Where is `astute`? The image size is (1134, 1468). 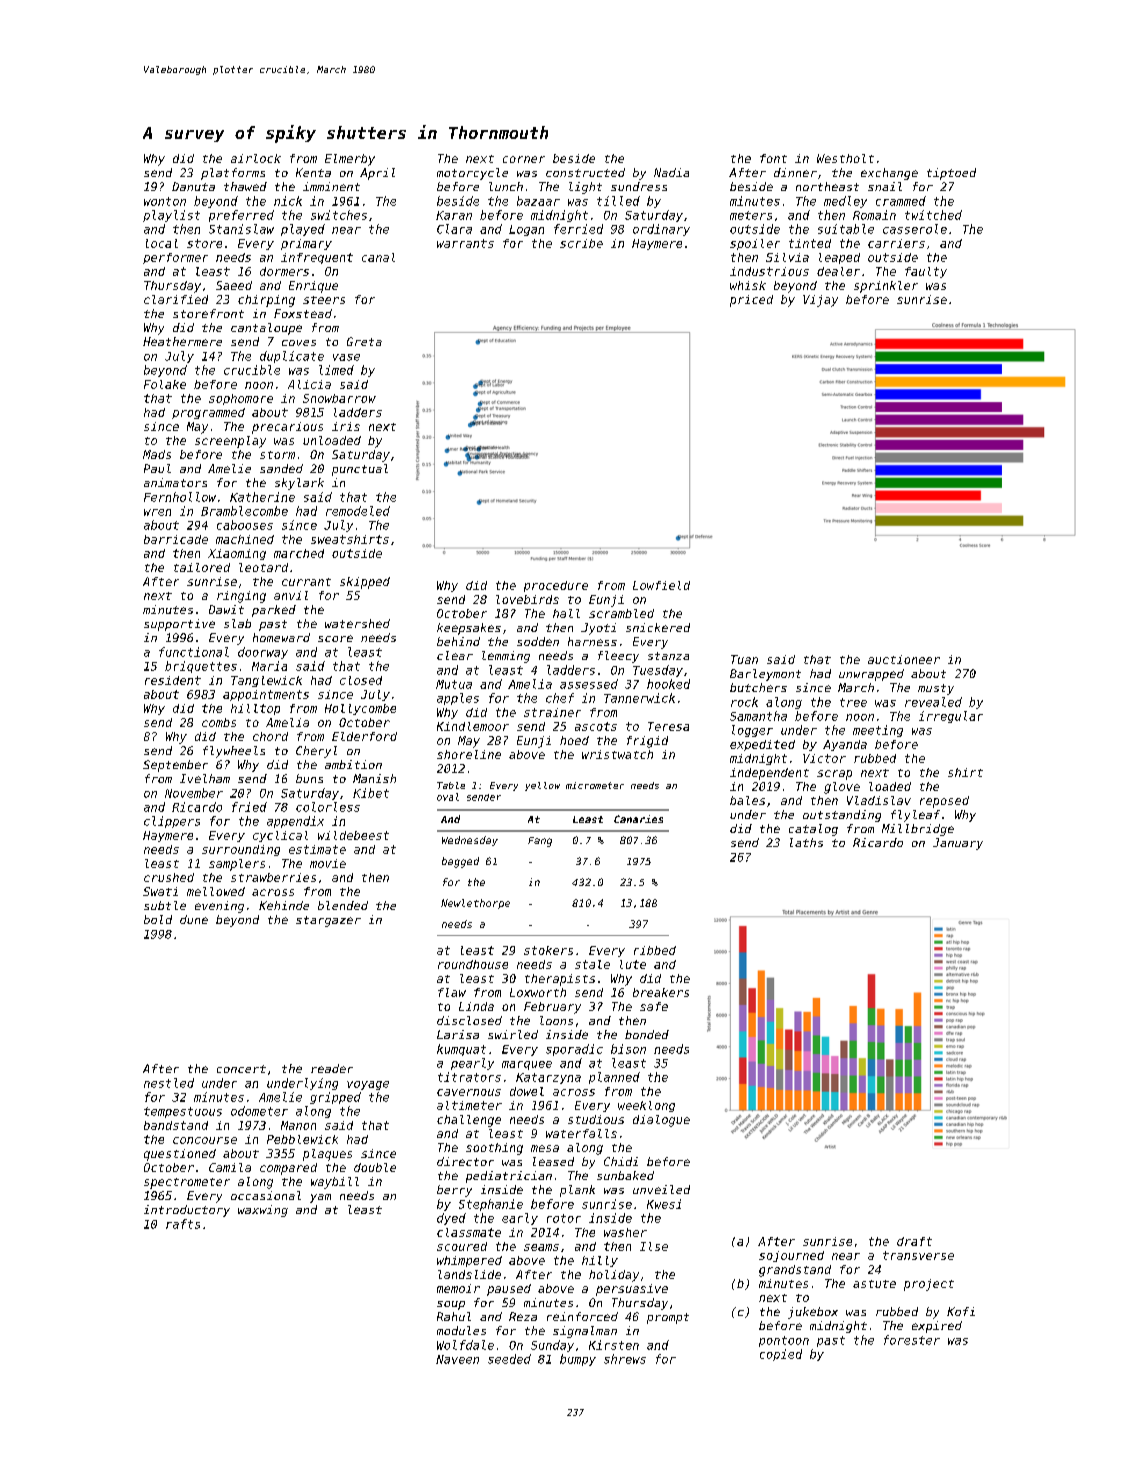
astute is located at coordinates (874, 1284).
